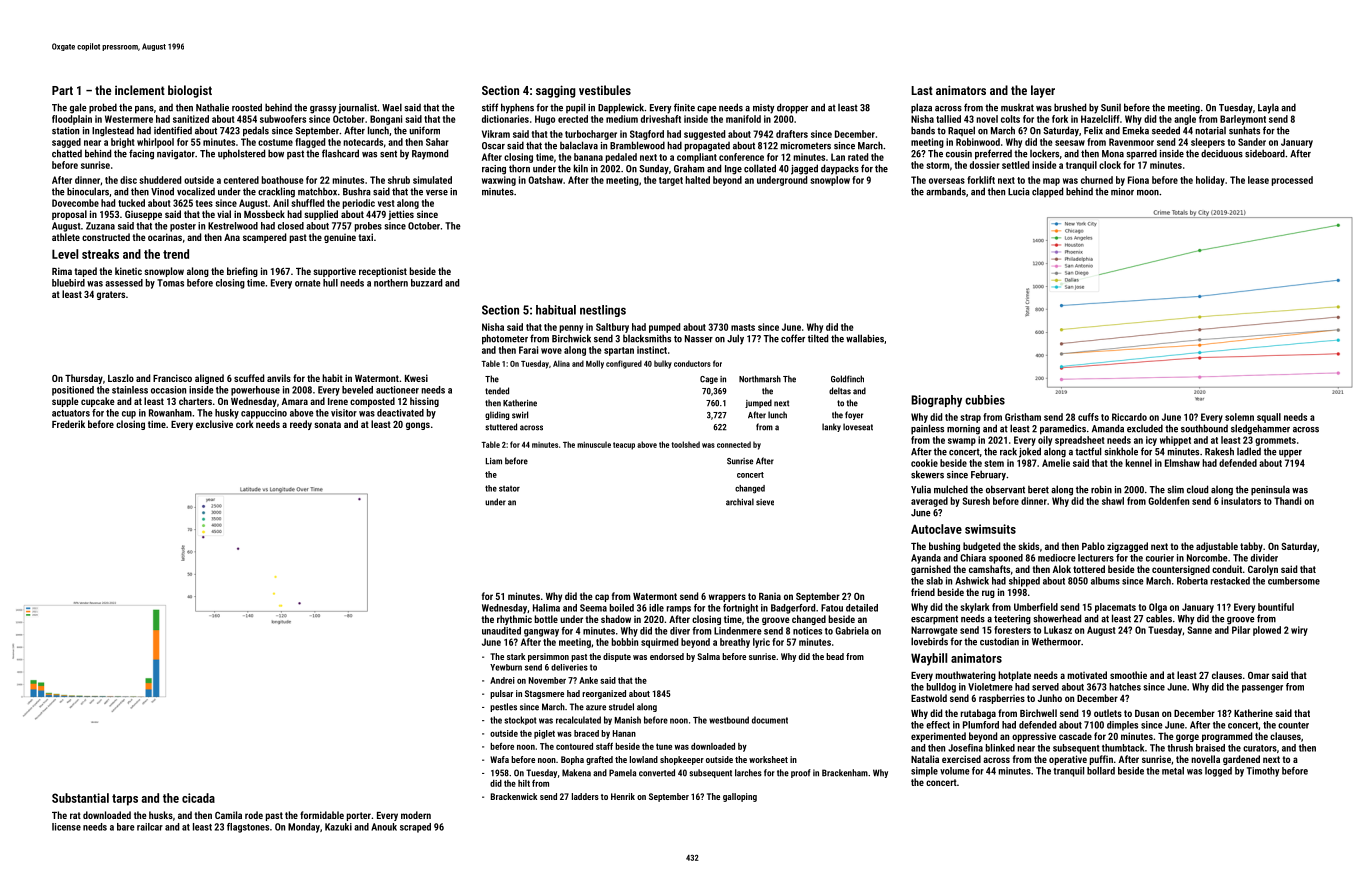 This screenshot has width=1372, height=887. What do you see at coordinates (571, 329) in the screenshot?
I see `penny` at bounding box center [571, 329].
